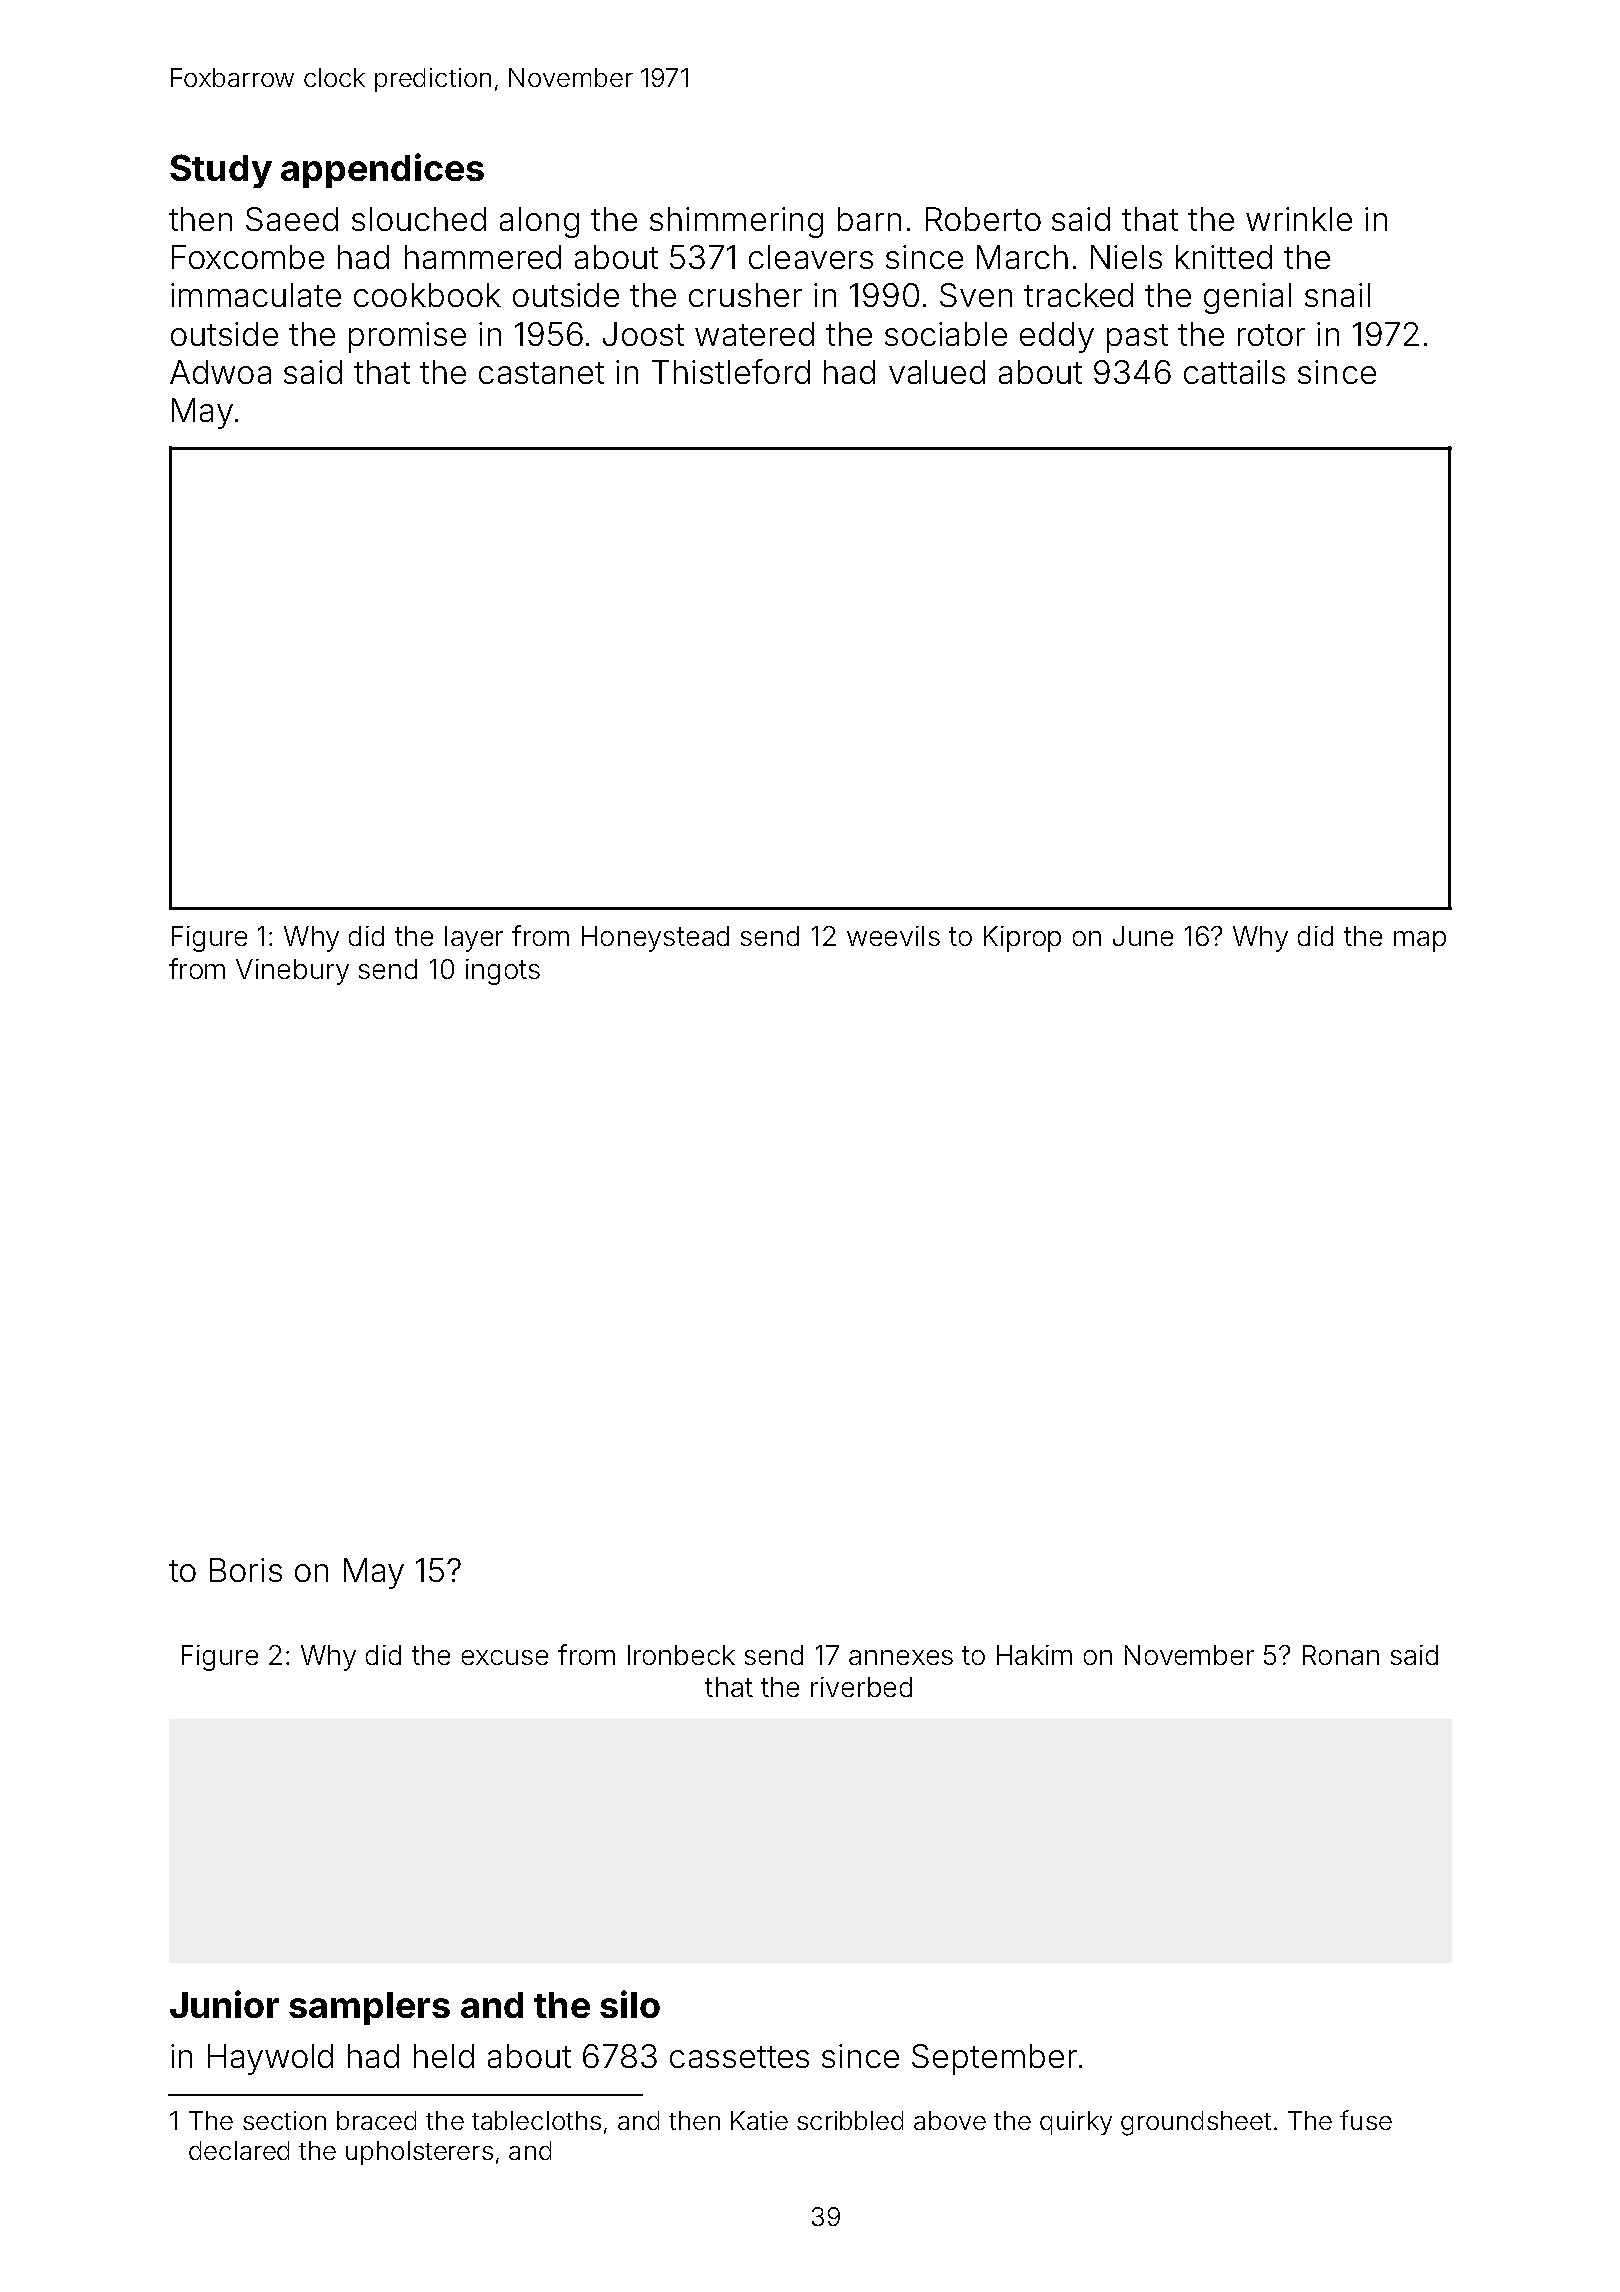 The height and width of the screenshot is (2292, 1620). Describe the element at coordinates (541, 373) in the screenshot. I see `castanet` at that location.
